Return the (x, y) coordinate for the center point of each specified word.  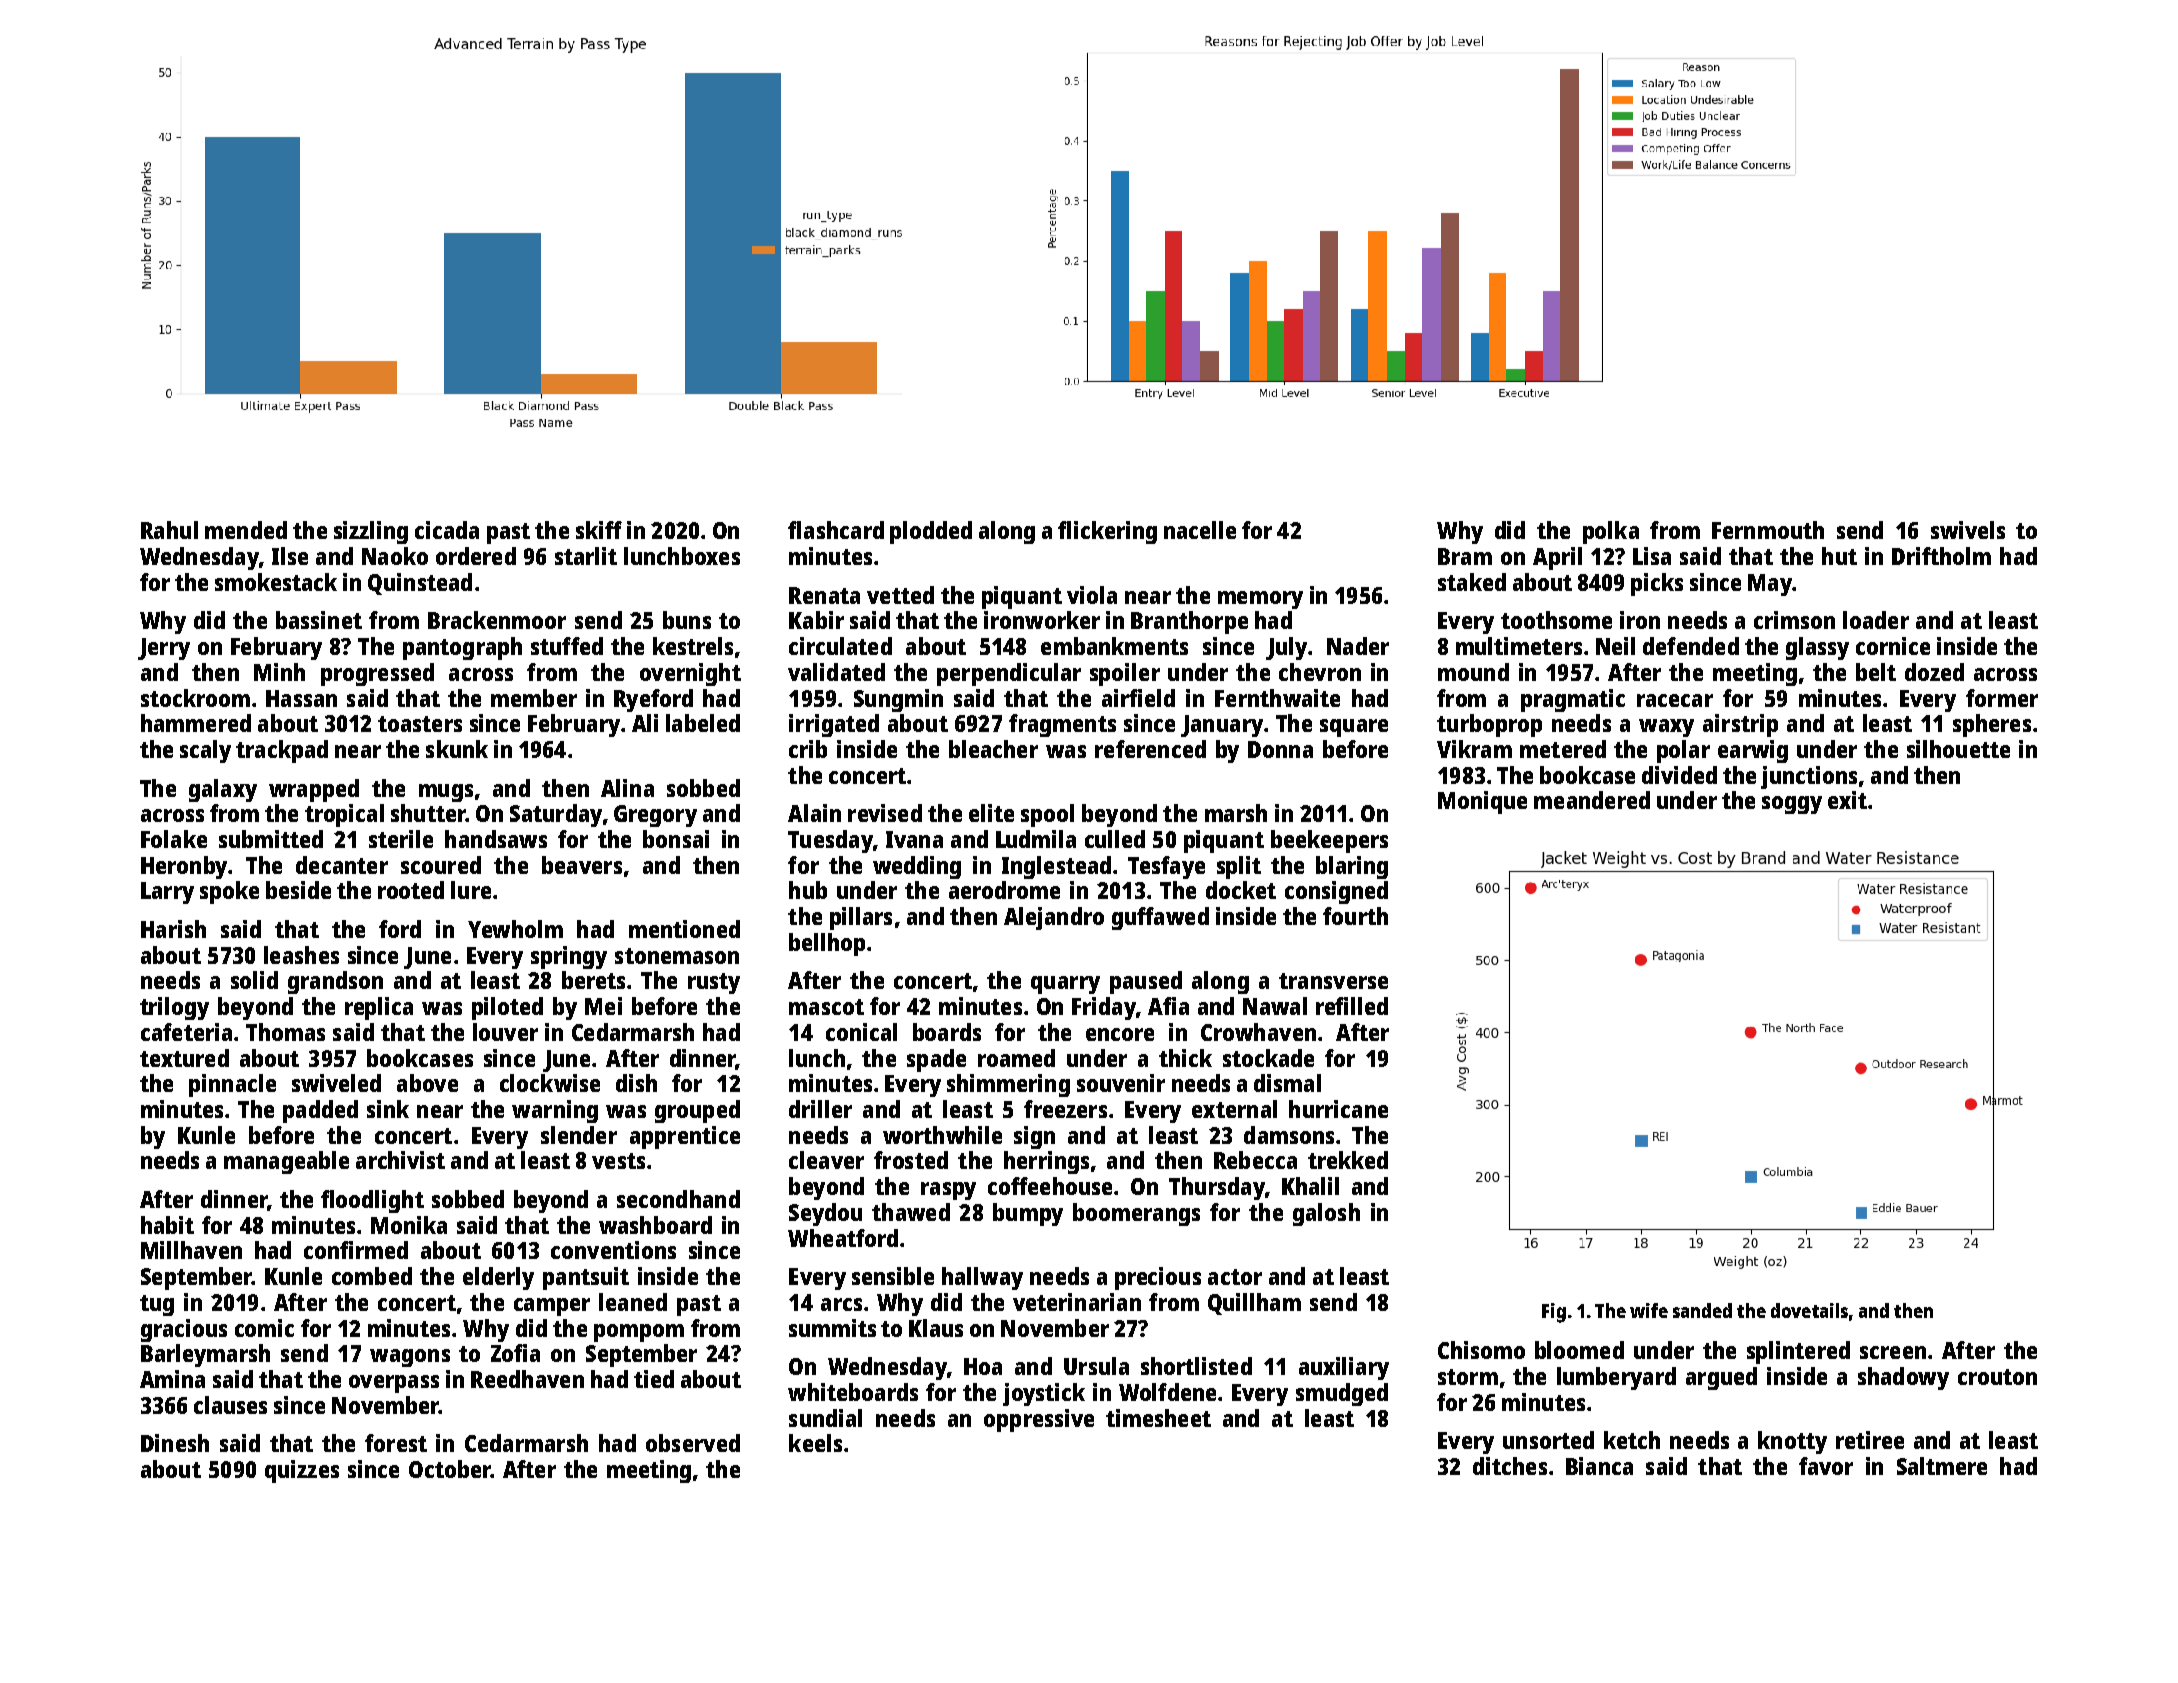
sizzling (371, 532)
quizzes (302, 1471)
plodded (931, 532)
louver (505, 1032)
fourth (1355, 916)
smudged (1342, 1394)
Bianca (1599, 1466)
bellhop (827, 944)
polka (1611, 532)
